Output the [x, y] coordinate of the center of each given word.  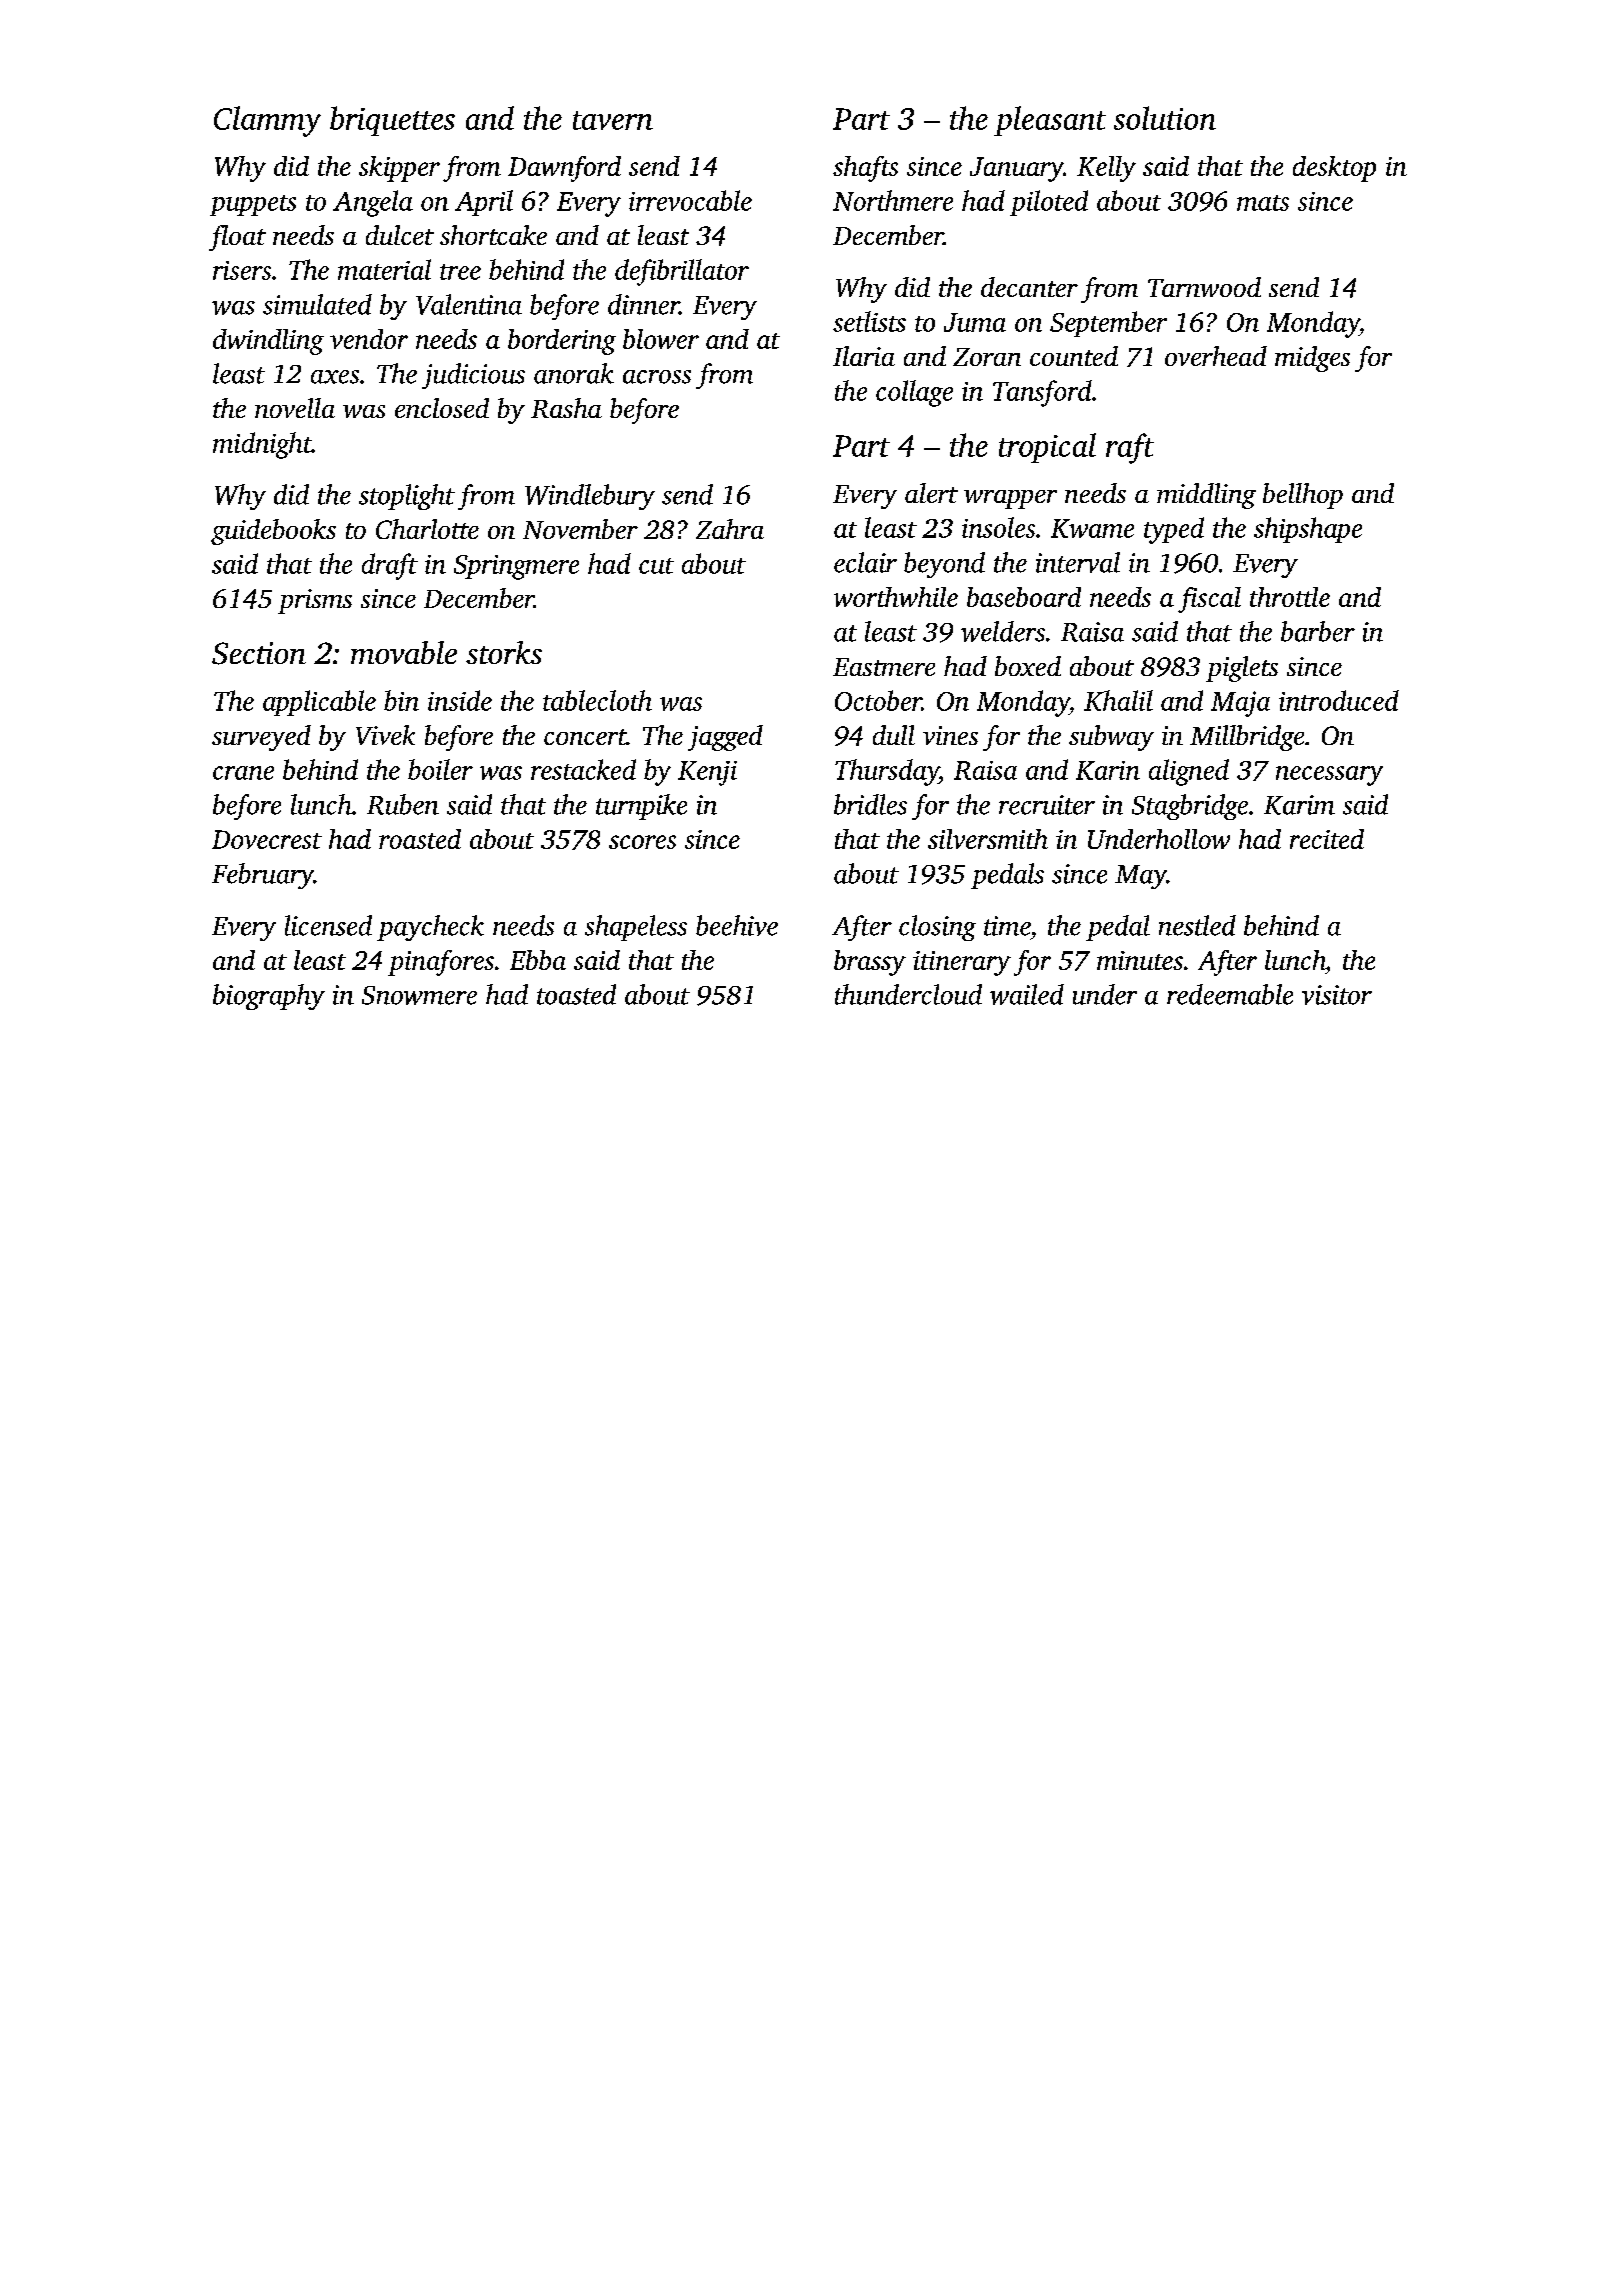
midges [1312, 359]
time [1007, 926]
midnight [262, 445]
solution [1165, 118]
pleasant [1050, 121]
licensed [328, 925]
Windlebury [590, 497]
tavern [613, 120]
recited [1327, 839]
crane [243, 773]
